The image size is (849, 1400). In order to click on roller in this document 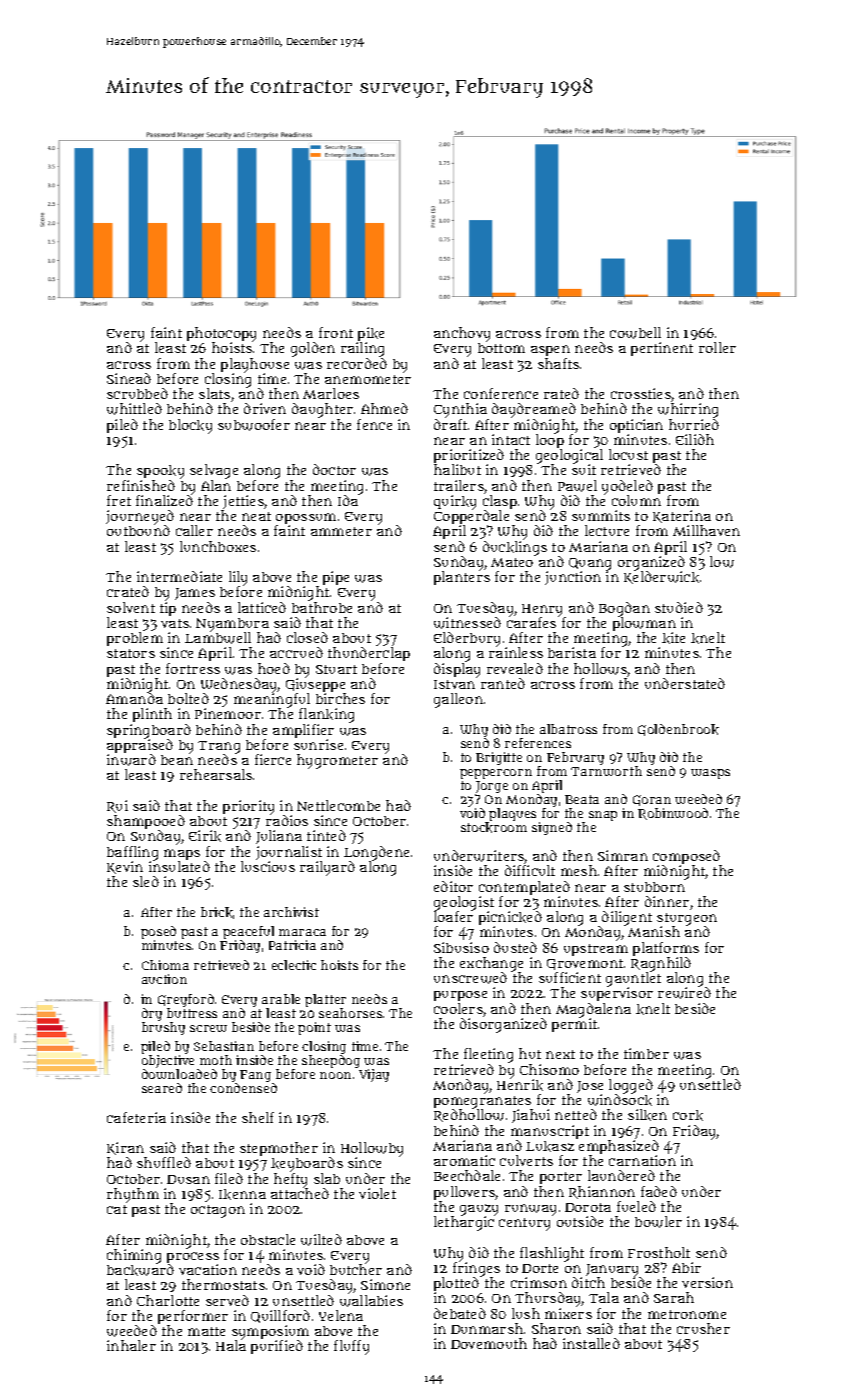, I will do `click(717, 347)`.
